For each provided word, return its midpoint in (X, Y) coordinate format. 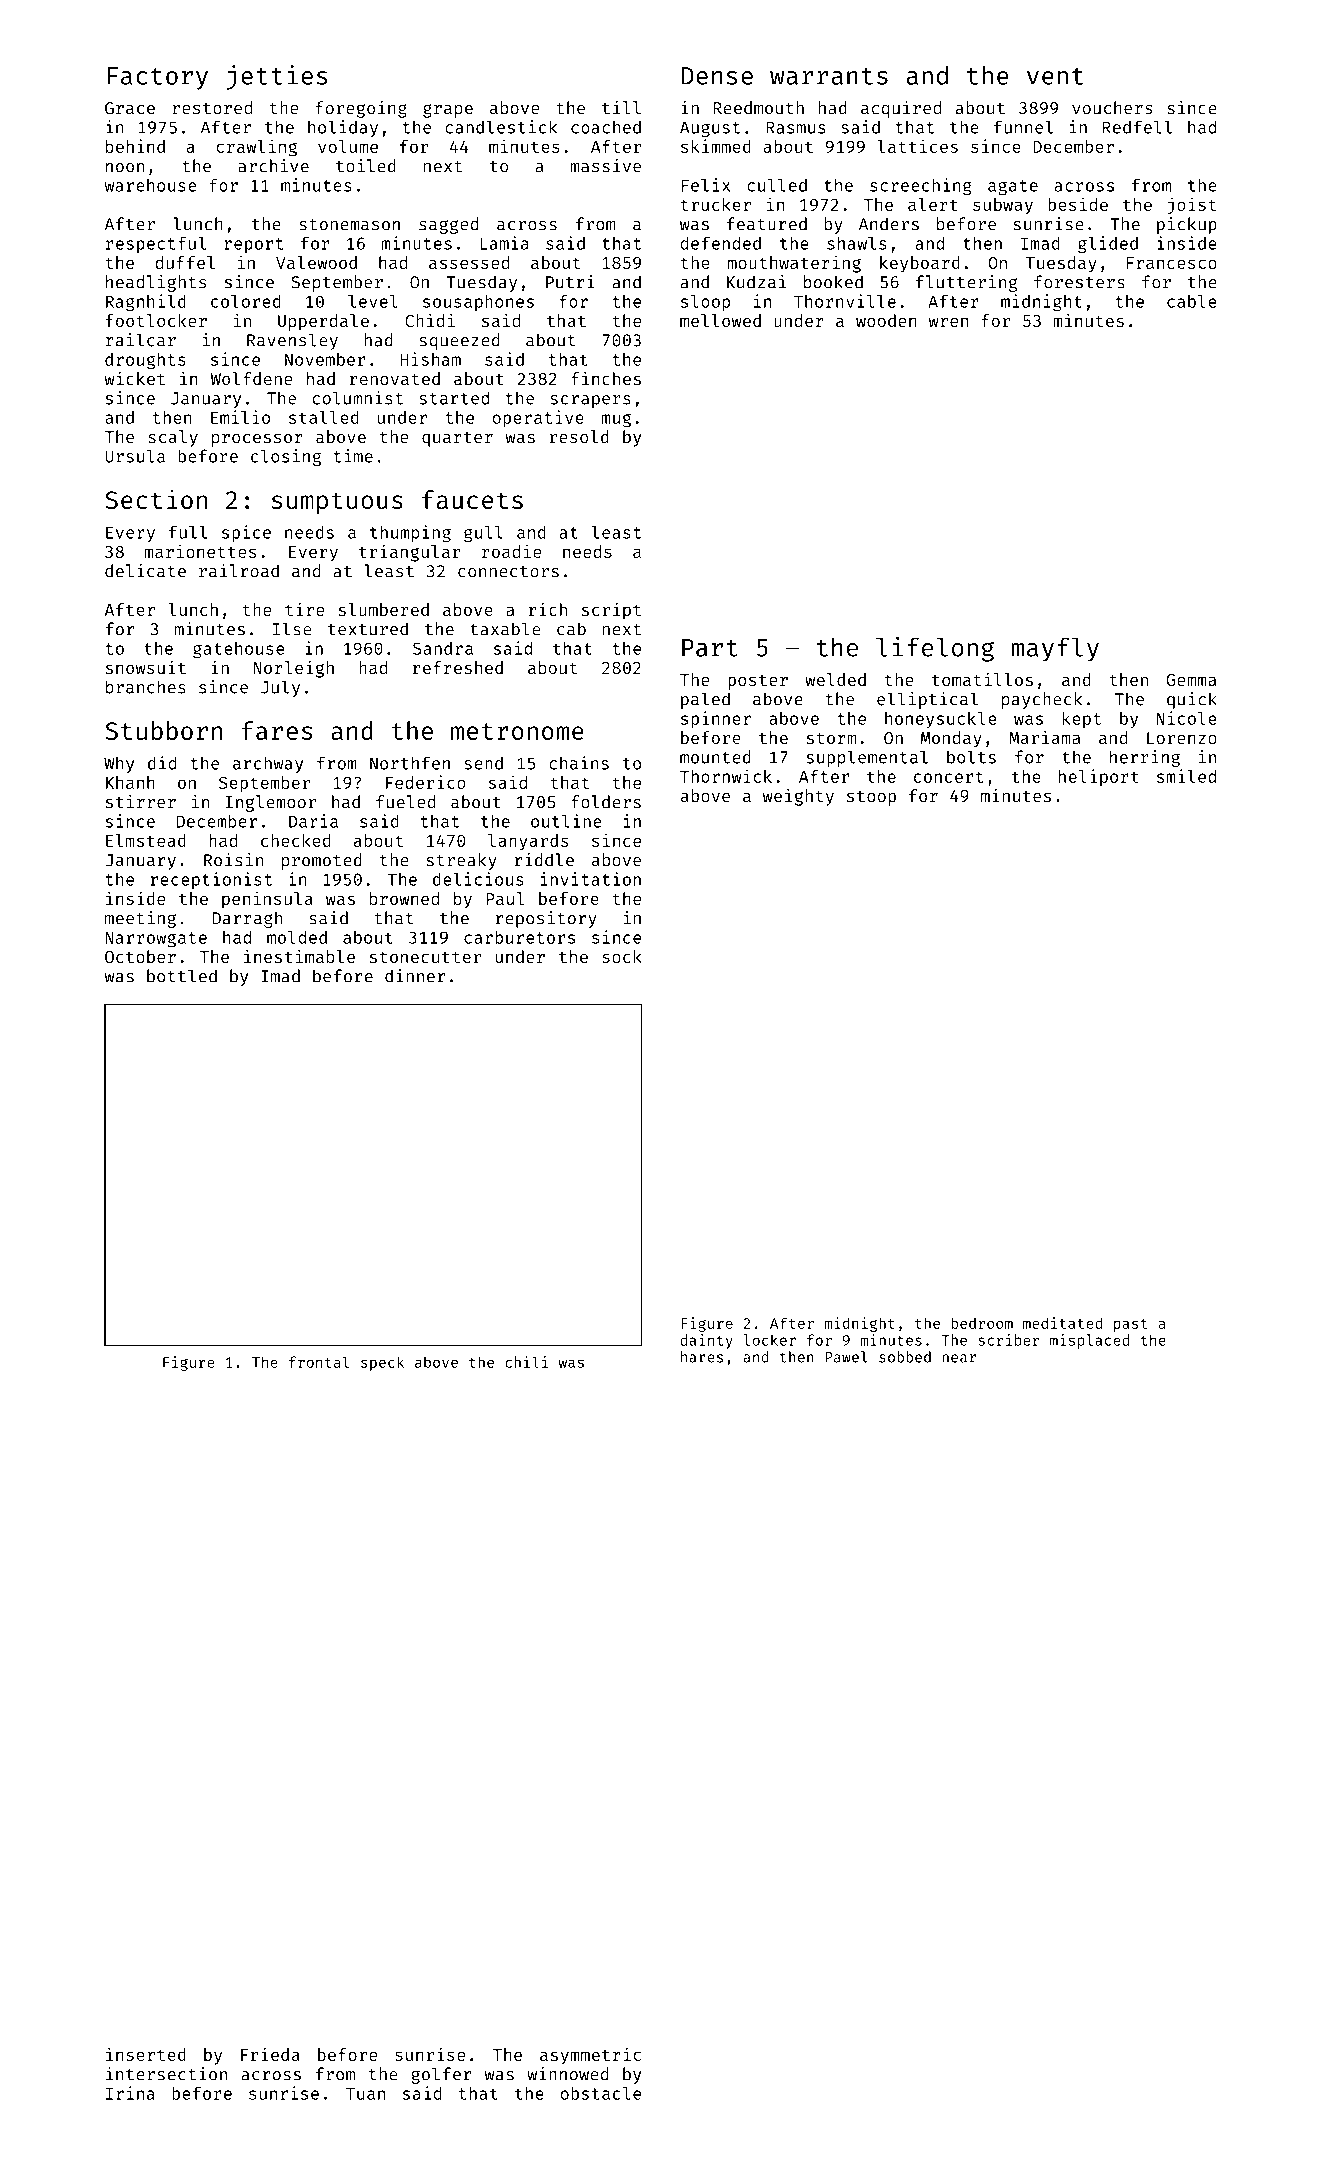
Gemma (1191, 680)
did (162, 763)
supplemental (867, 758)
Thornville (845, 301)
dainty (706, 1341)
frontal (319, 1362)
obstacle (601, 2093)
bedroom (982, 1323)
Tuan (365, 2093)
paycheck (1042, 700)
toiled (366, 166)
